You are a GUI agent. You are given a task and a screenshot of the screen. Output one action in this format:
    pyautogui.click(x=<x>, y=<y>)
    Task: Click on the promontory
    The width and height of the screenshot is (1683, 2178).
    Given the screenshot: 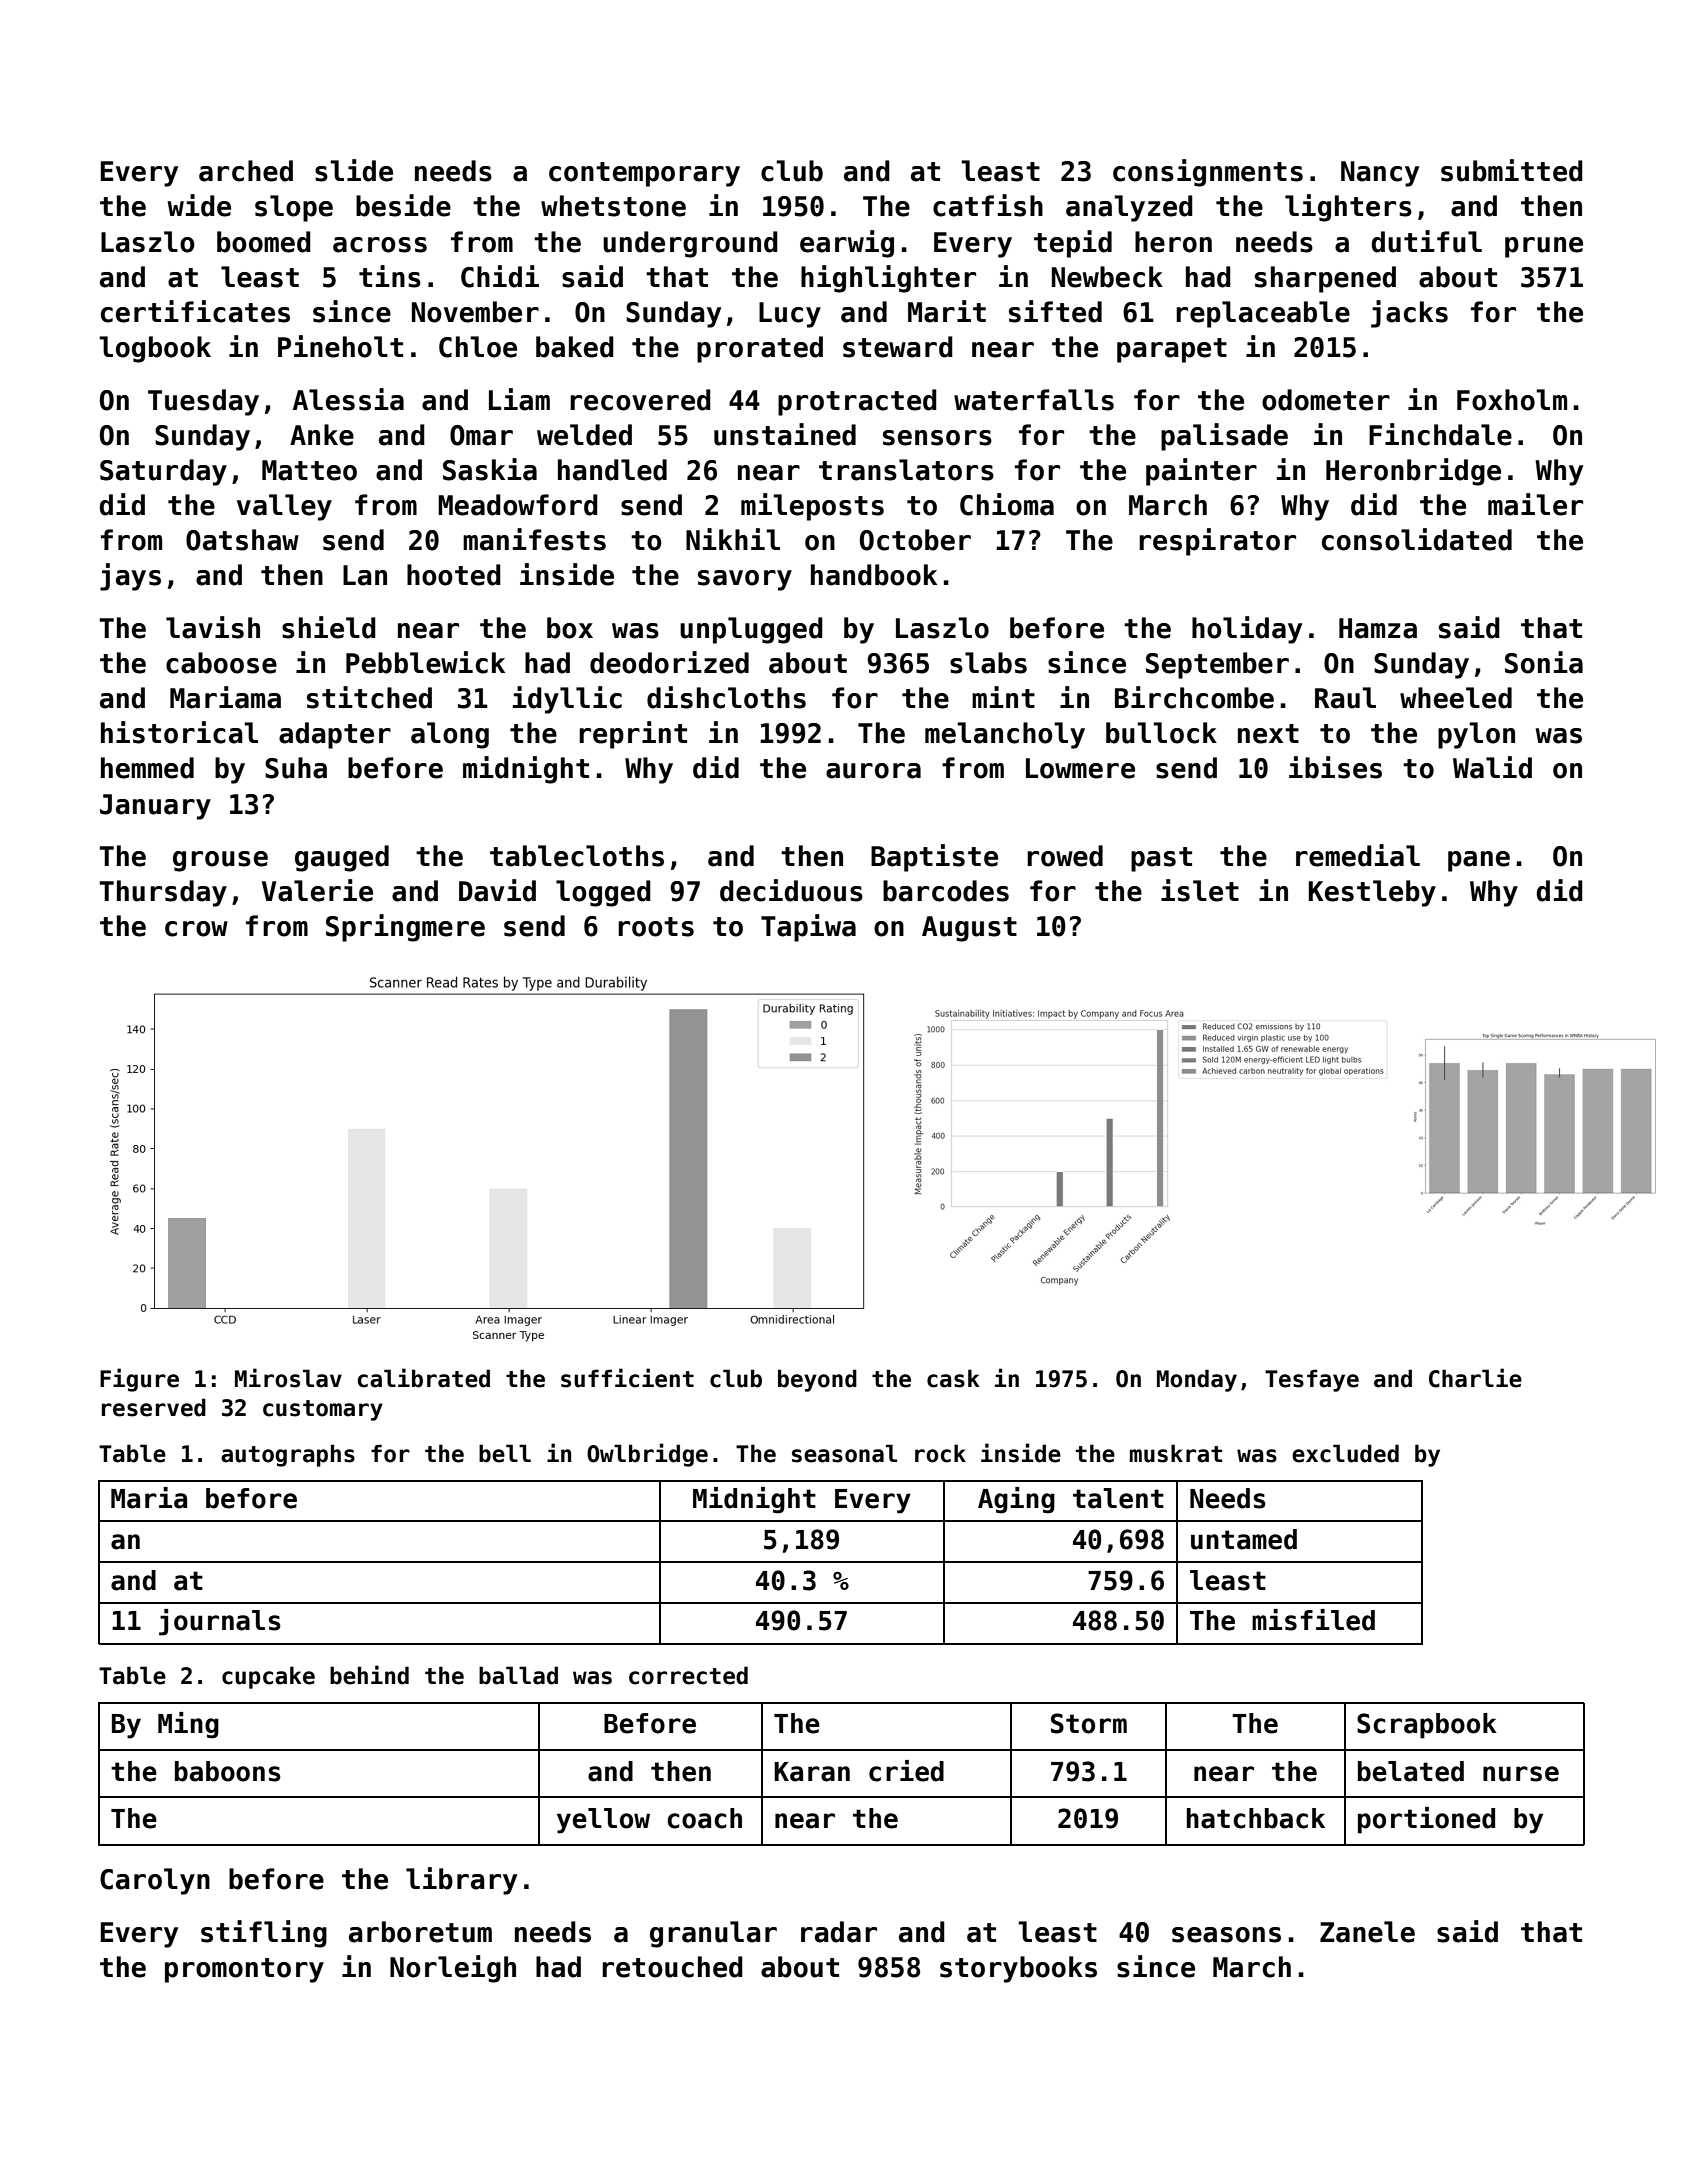 What is the action you would take?
    pyautogui.click(x=244, y=1970)
